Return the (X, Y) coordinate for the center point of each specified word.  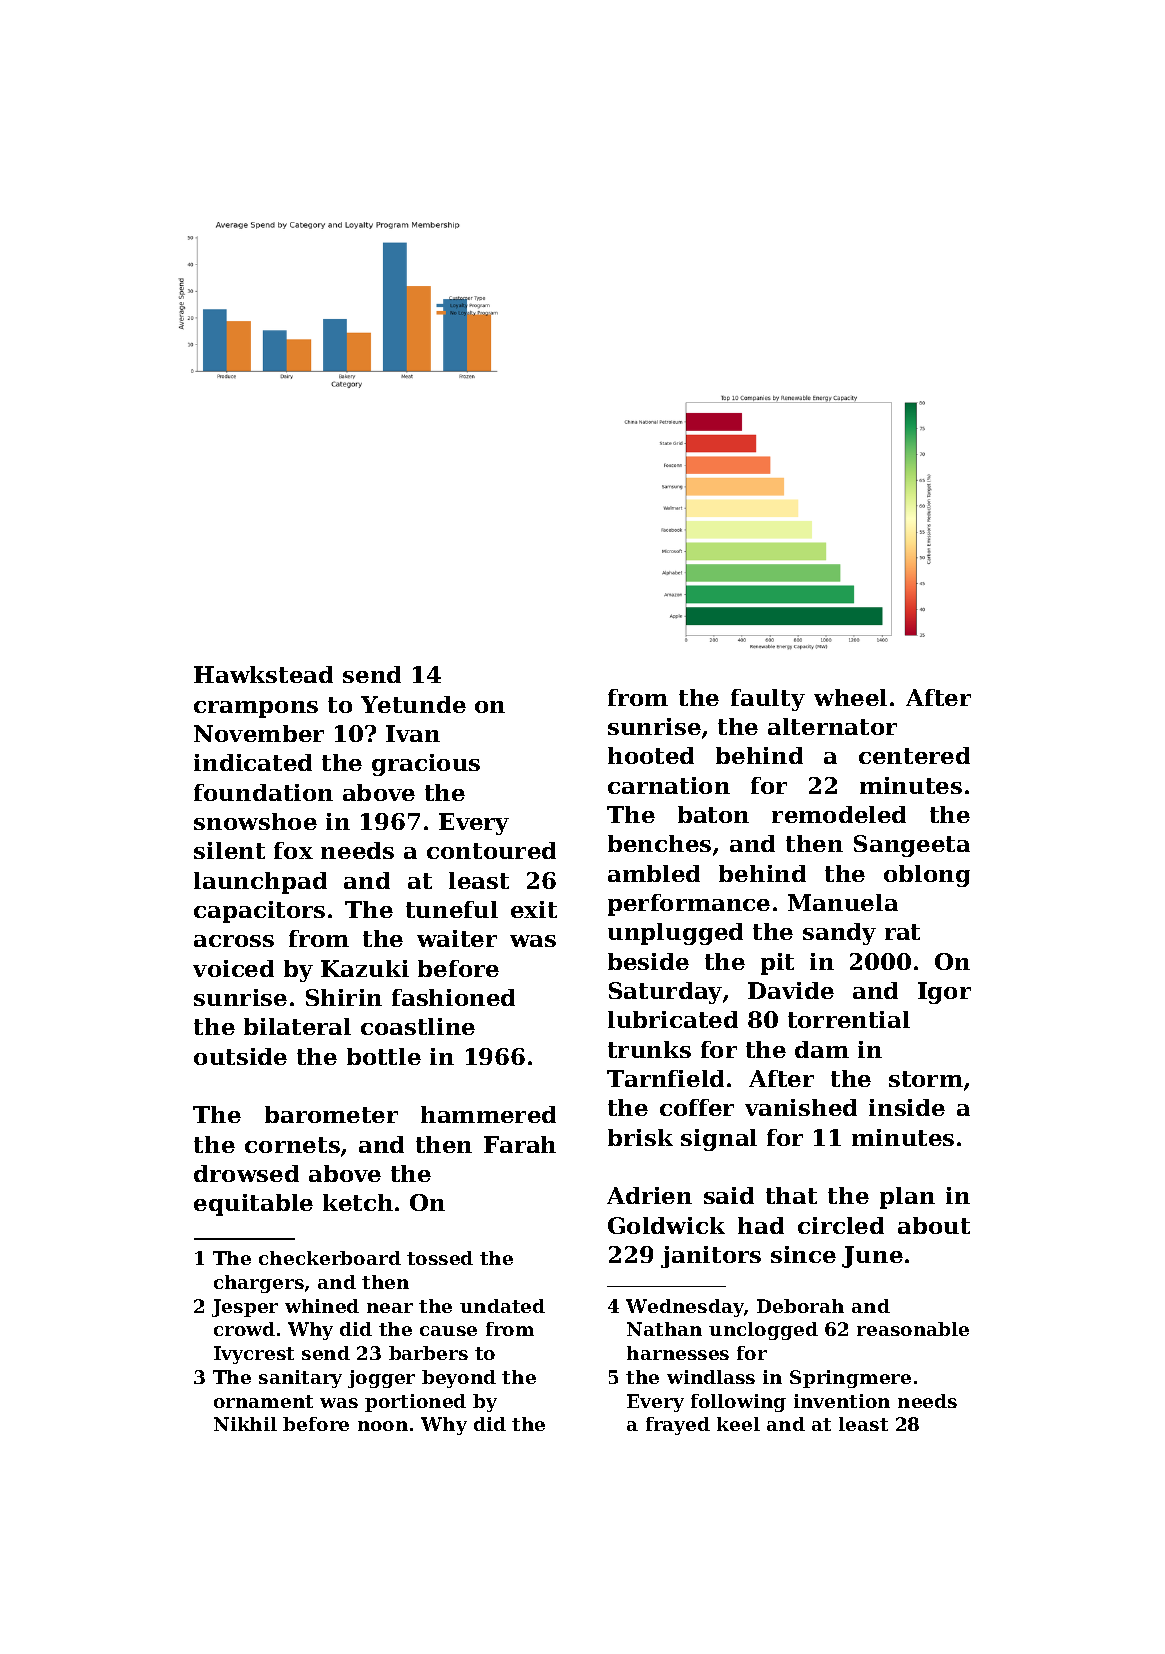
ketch (358, 1202)
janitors (711, 1257)
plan (907, 1198)
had (761, 1225)
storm (926, 1079)
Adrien (649, 1195)
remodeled (839, 814)
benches (659, 843)
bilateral (297, 1026)
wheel (850, 697)
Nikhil (245, 1424)
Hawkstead (263, 674)
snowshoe (255, 821)
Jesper (245, 1308)
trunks (649, 1049)
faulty (768, 700)
